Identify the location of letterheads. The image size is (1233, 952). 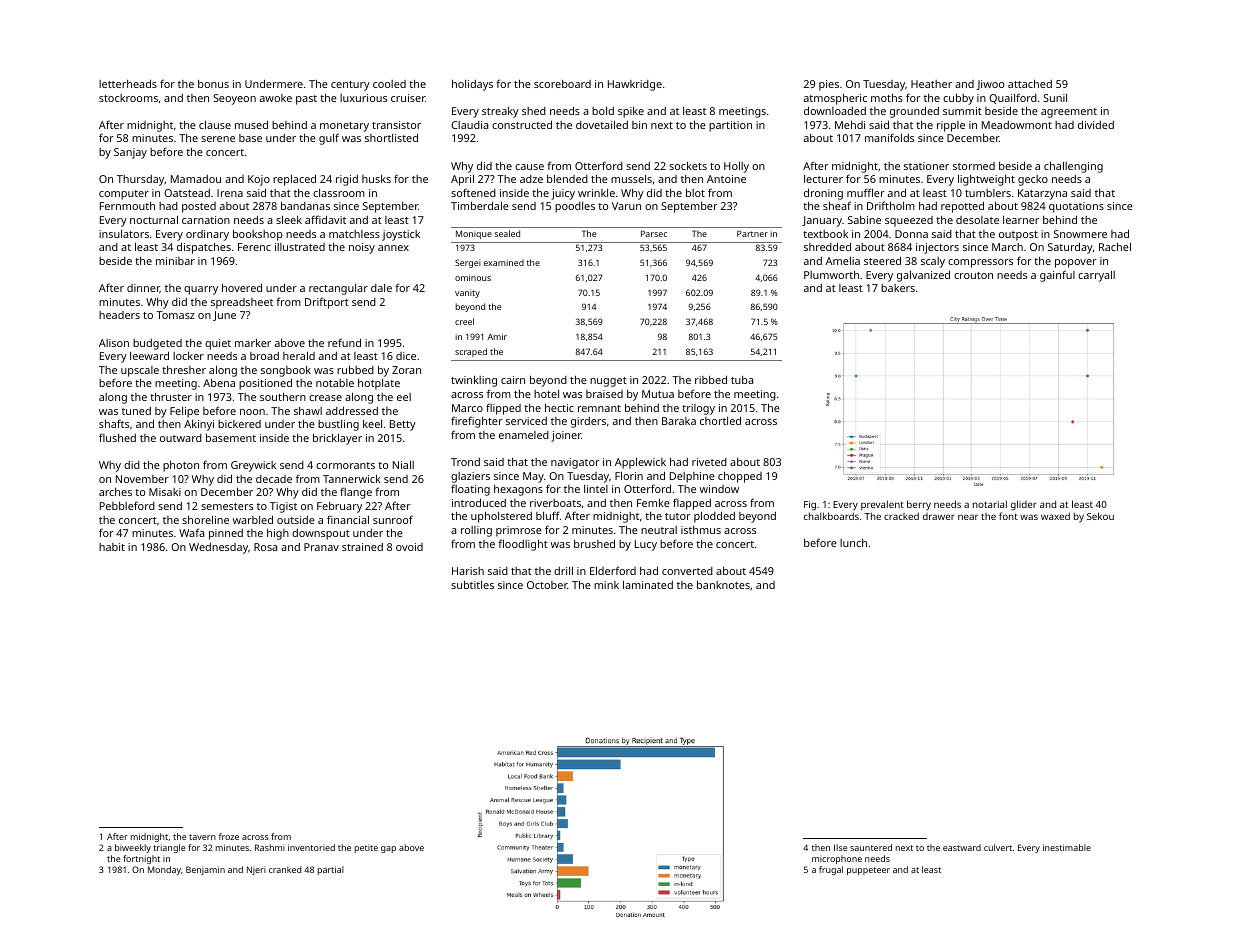
(128, 83).
